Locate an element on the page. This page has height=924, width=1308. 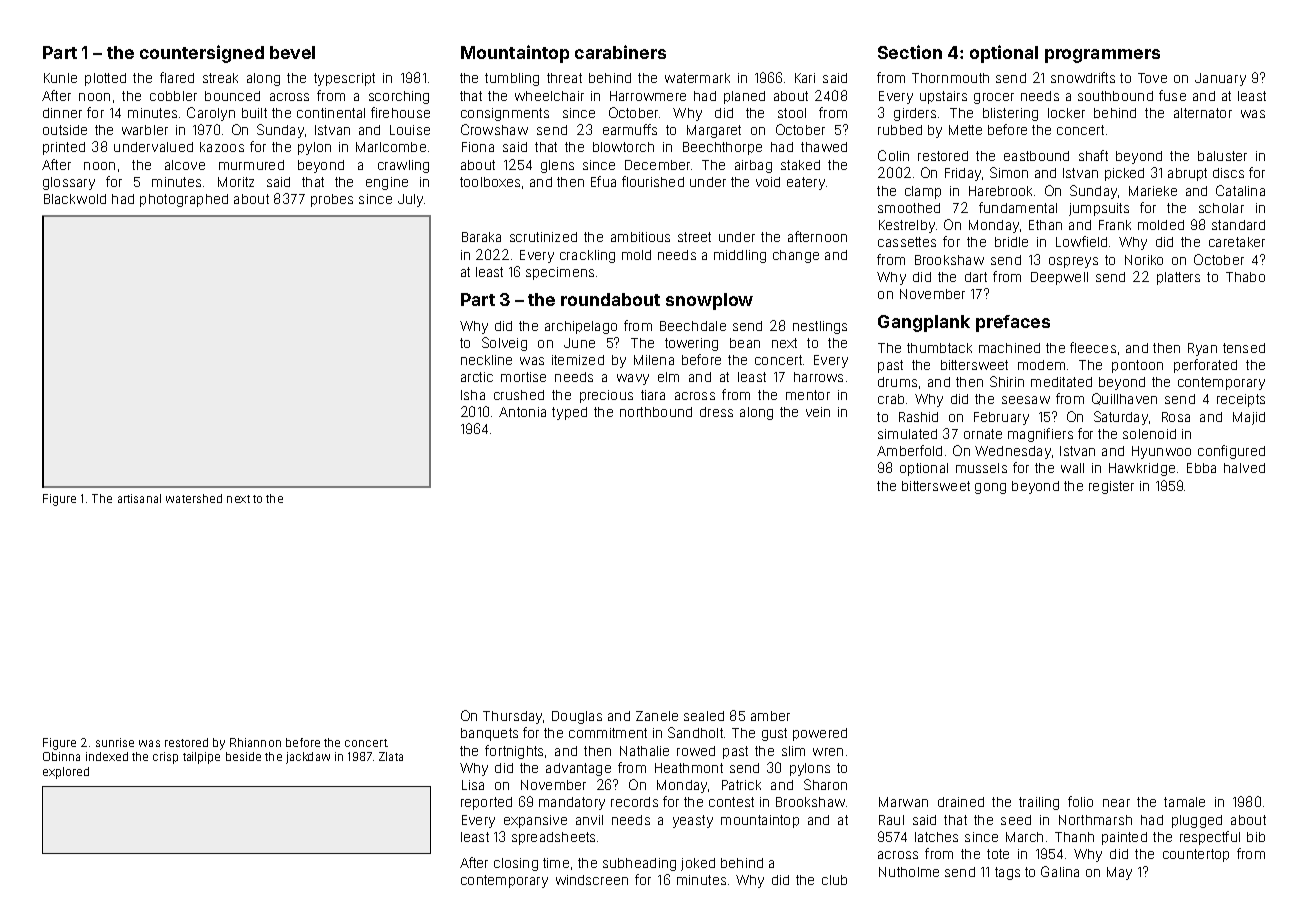
watershed is located at coordinates (194, 498).
